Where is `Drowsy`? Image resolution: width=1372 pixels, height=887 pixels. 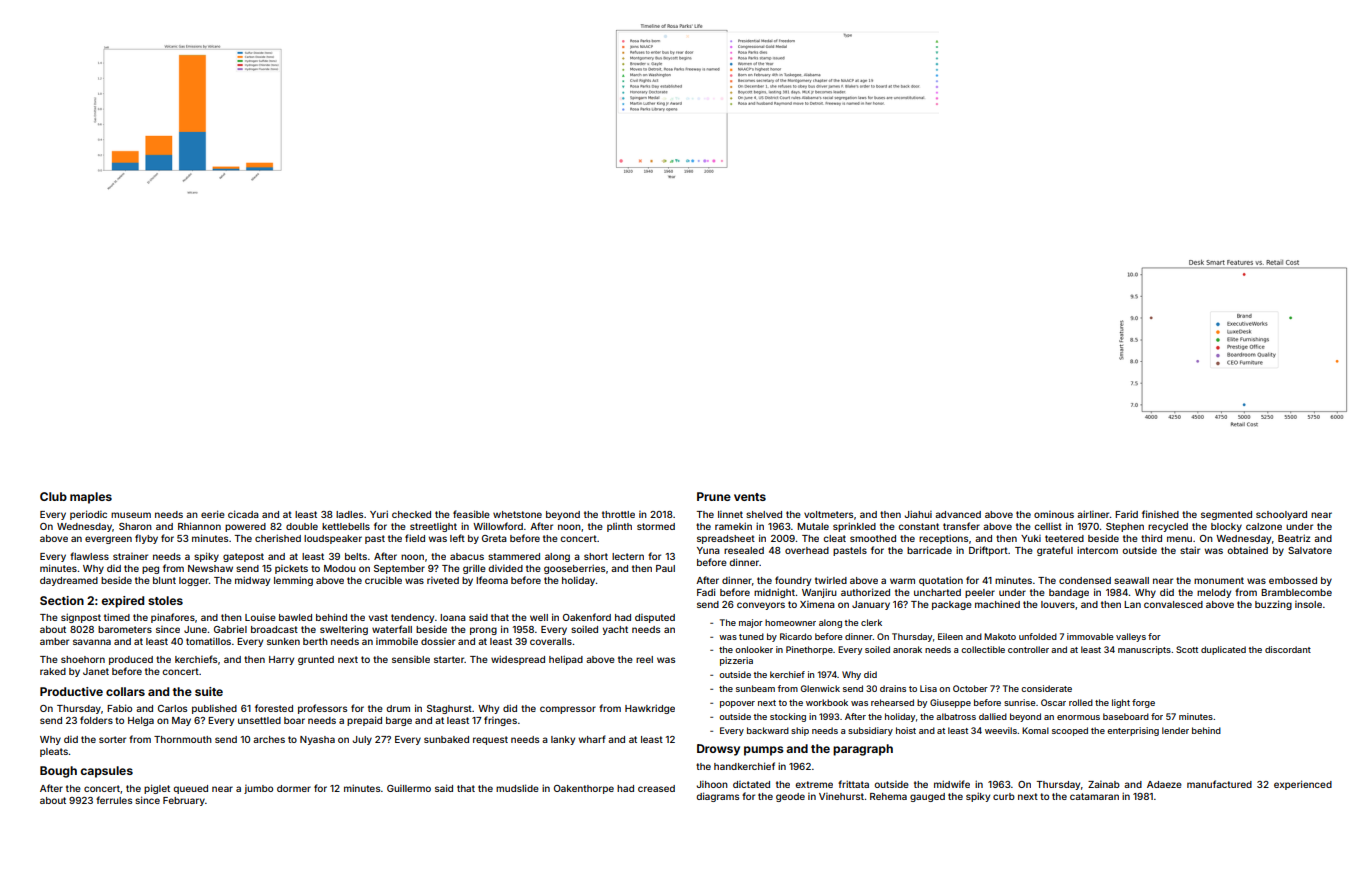 Drowsy is located at coordinates (718, 750).
